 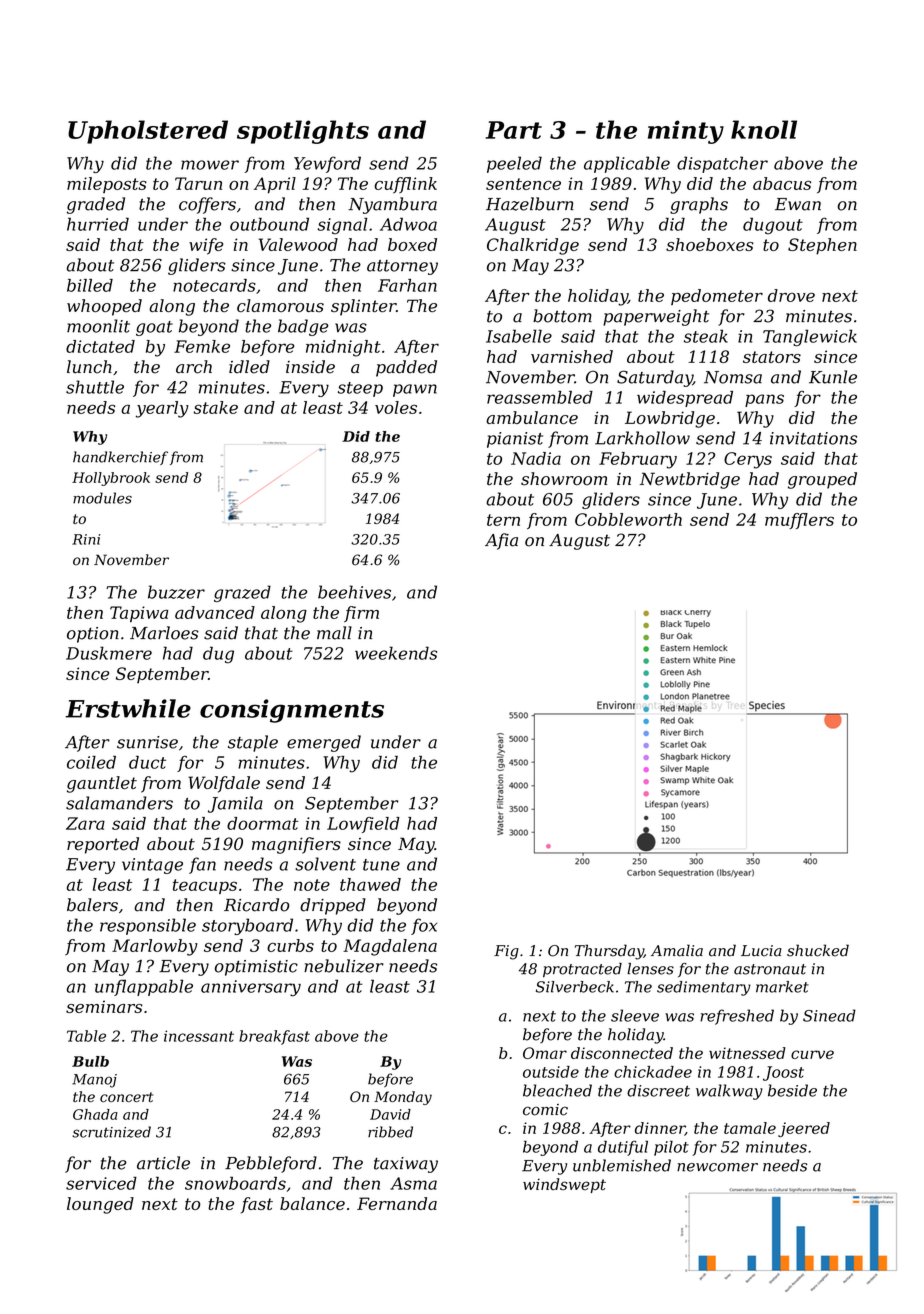 I want to click on emerged, so click(x=324, y=743).
